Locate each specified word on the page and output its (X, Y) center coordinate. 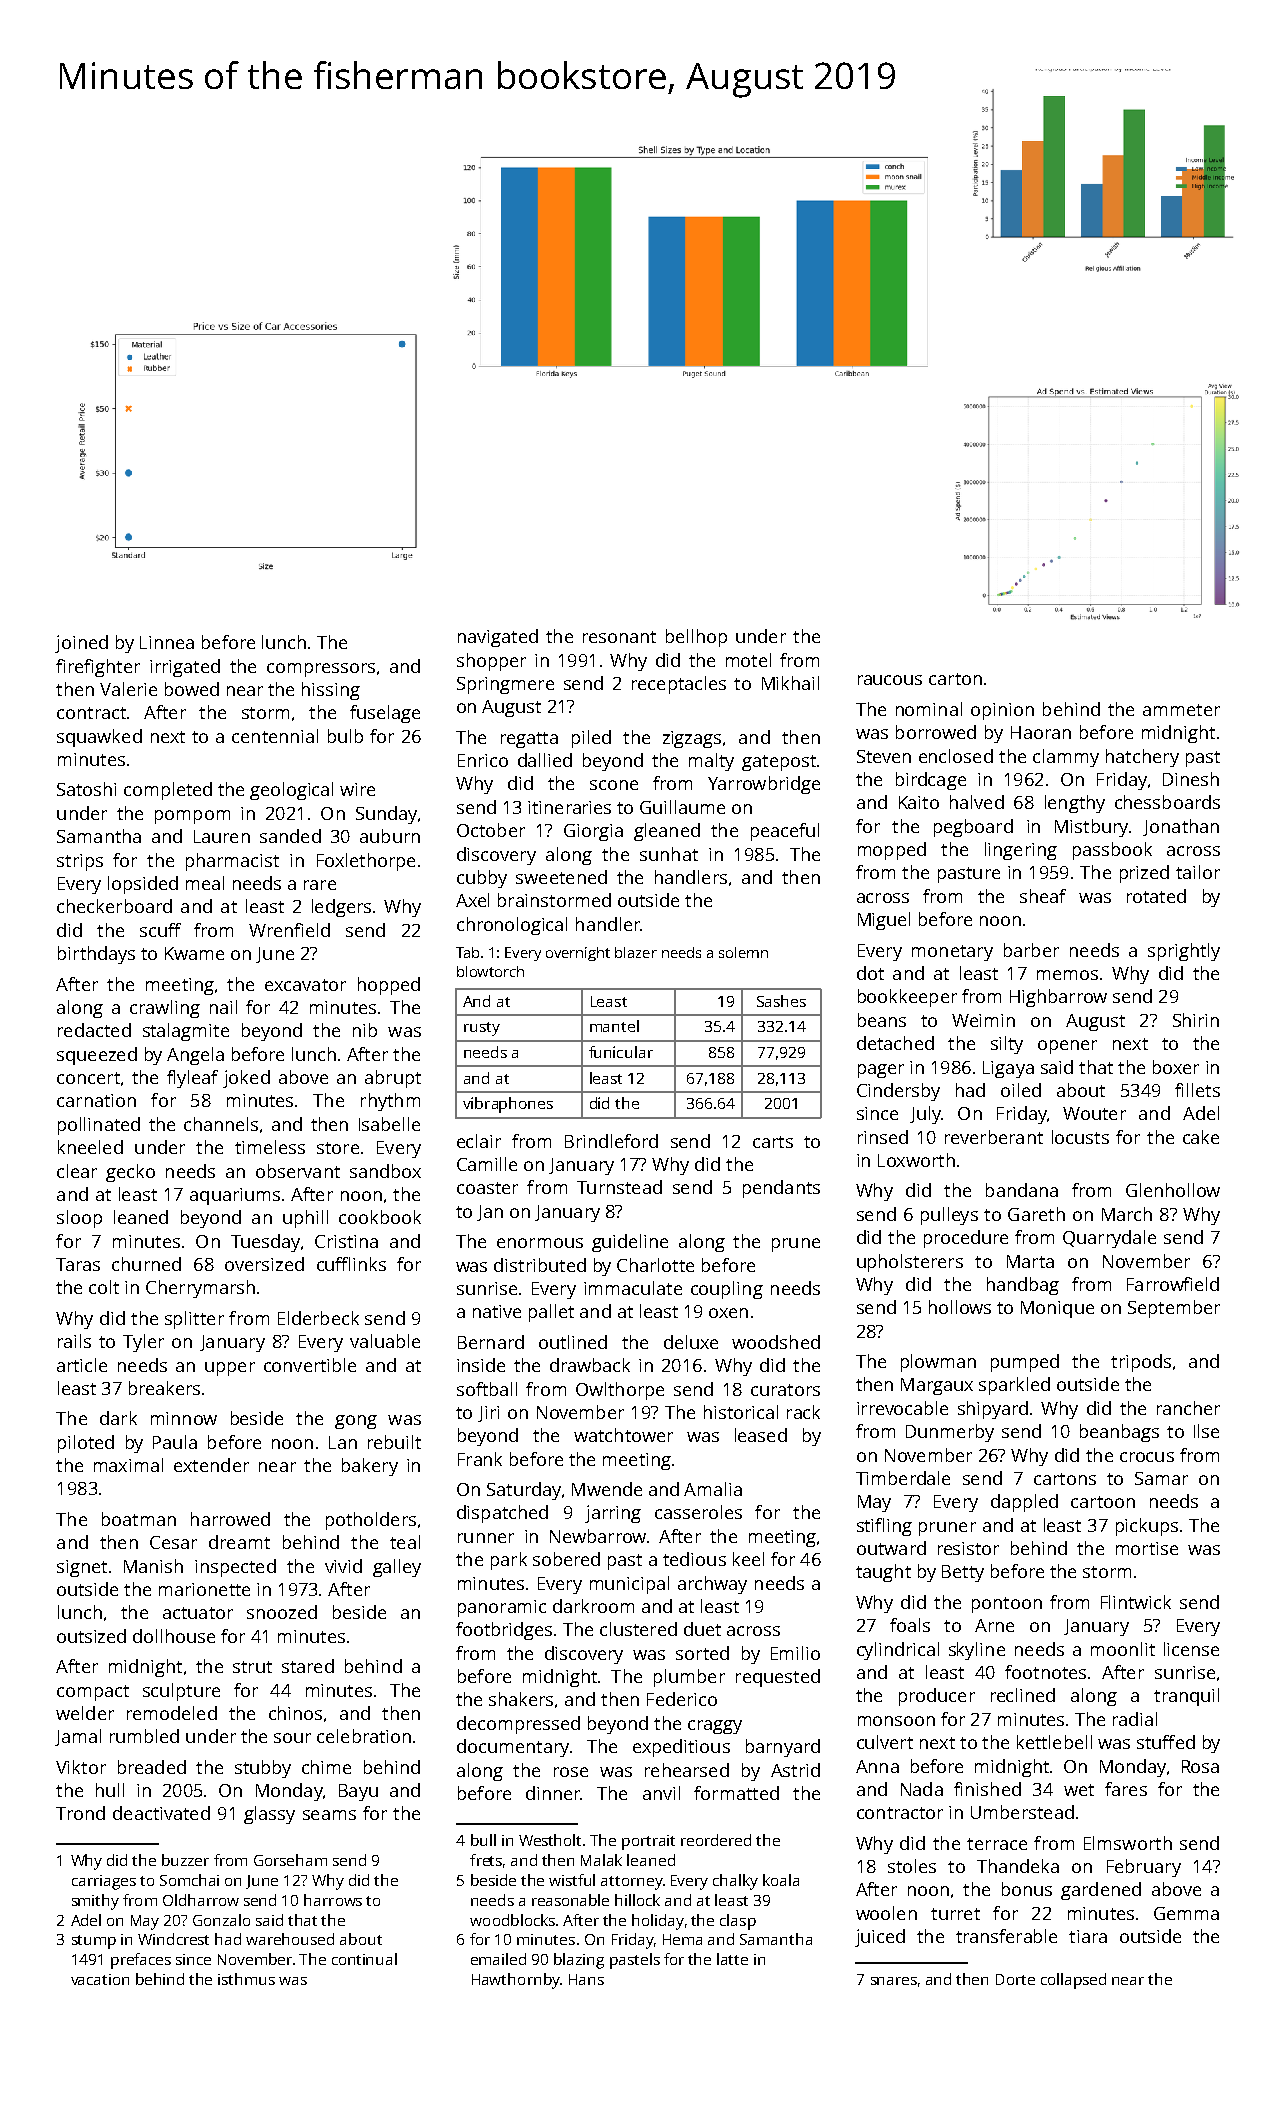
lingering (1021, 851)
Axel (472, 900)
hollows (960, 1307)
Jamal (78, 1737)
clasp (738, 1922)
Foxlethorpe (366, 862)
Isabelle (389, 1124)
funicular (621, 1052)
